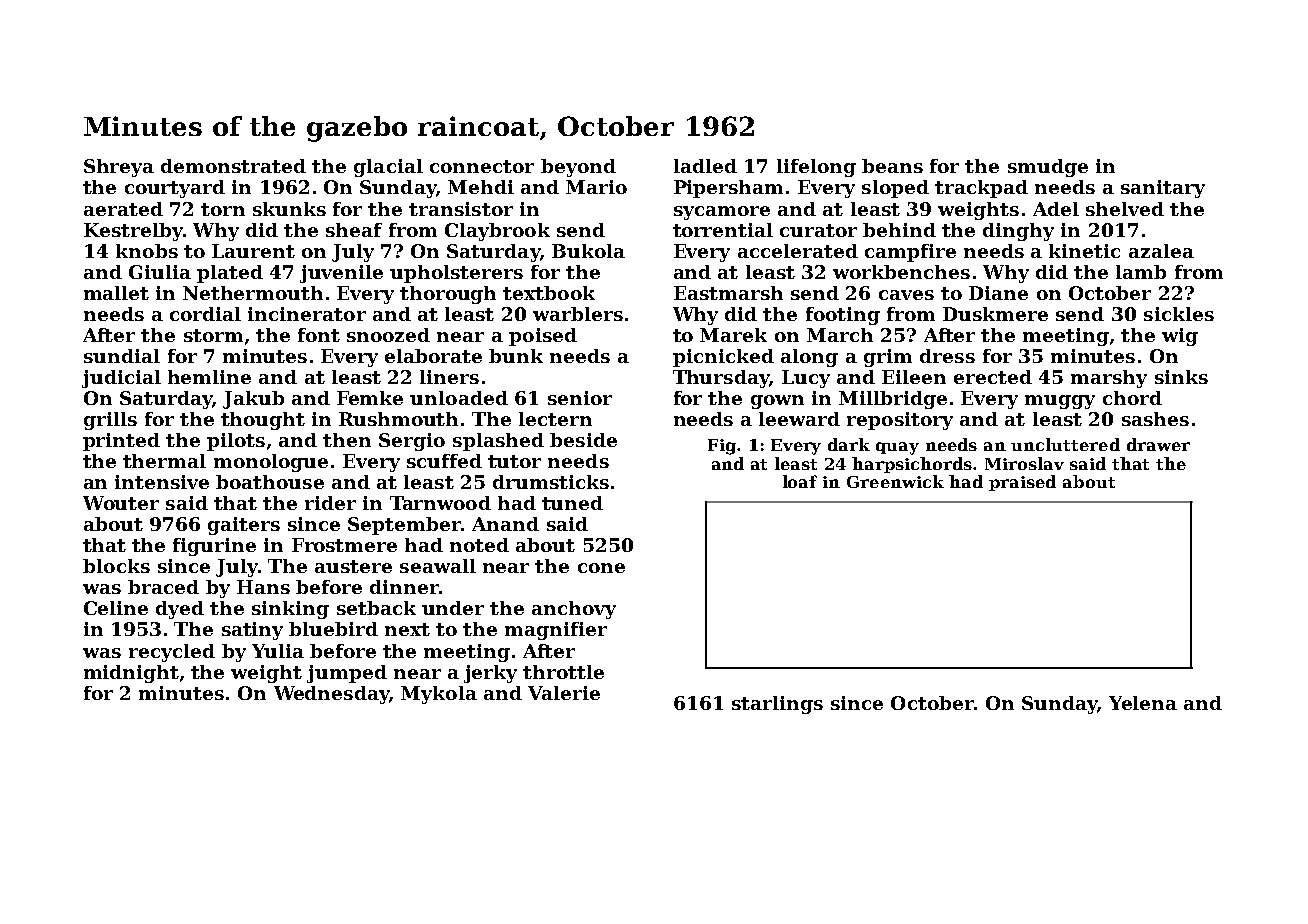 Image resolution: width=1308 pixels, height=924 pixels. What do you see at coordinates (330, 503) in the document?
I see `rider` at bounding box center [330, 503].
